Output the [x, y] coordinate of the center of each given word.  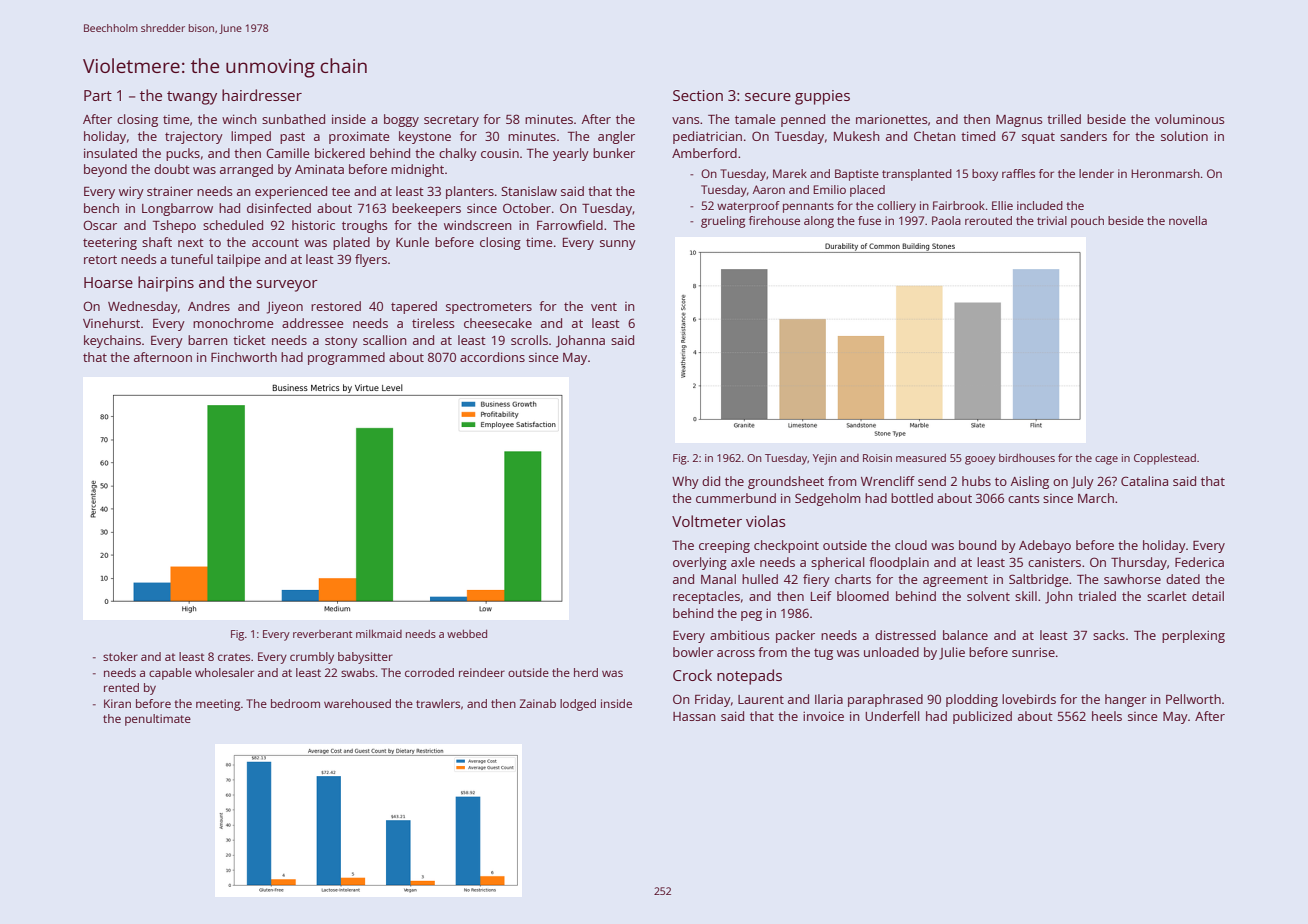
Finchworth [244, 357]
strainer [170, 191]
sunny [618, 245]
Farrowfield [570, 225]
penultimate [158, 720]
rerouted [988, 220]
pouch [1087, 222]
